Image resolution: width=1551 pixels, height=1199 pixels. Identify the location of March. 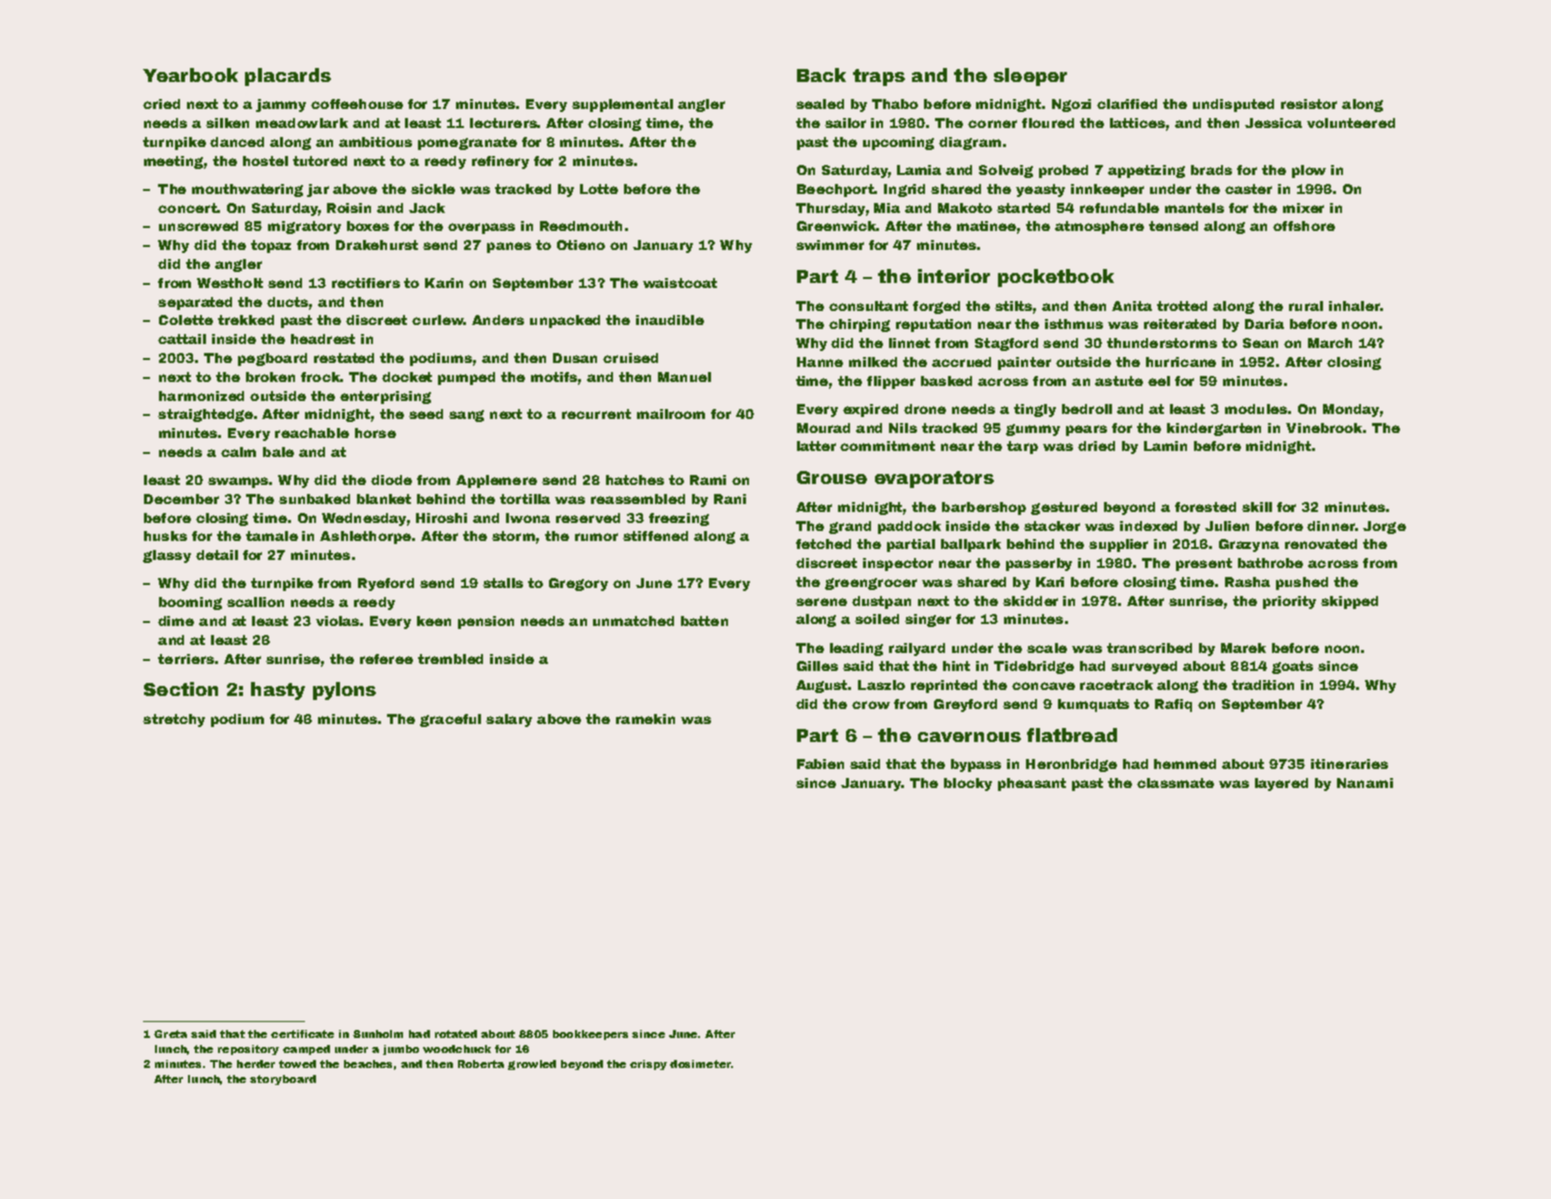
(1330, 343).
